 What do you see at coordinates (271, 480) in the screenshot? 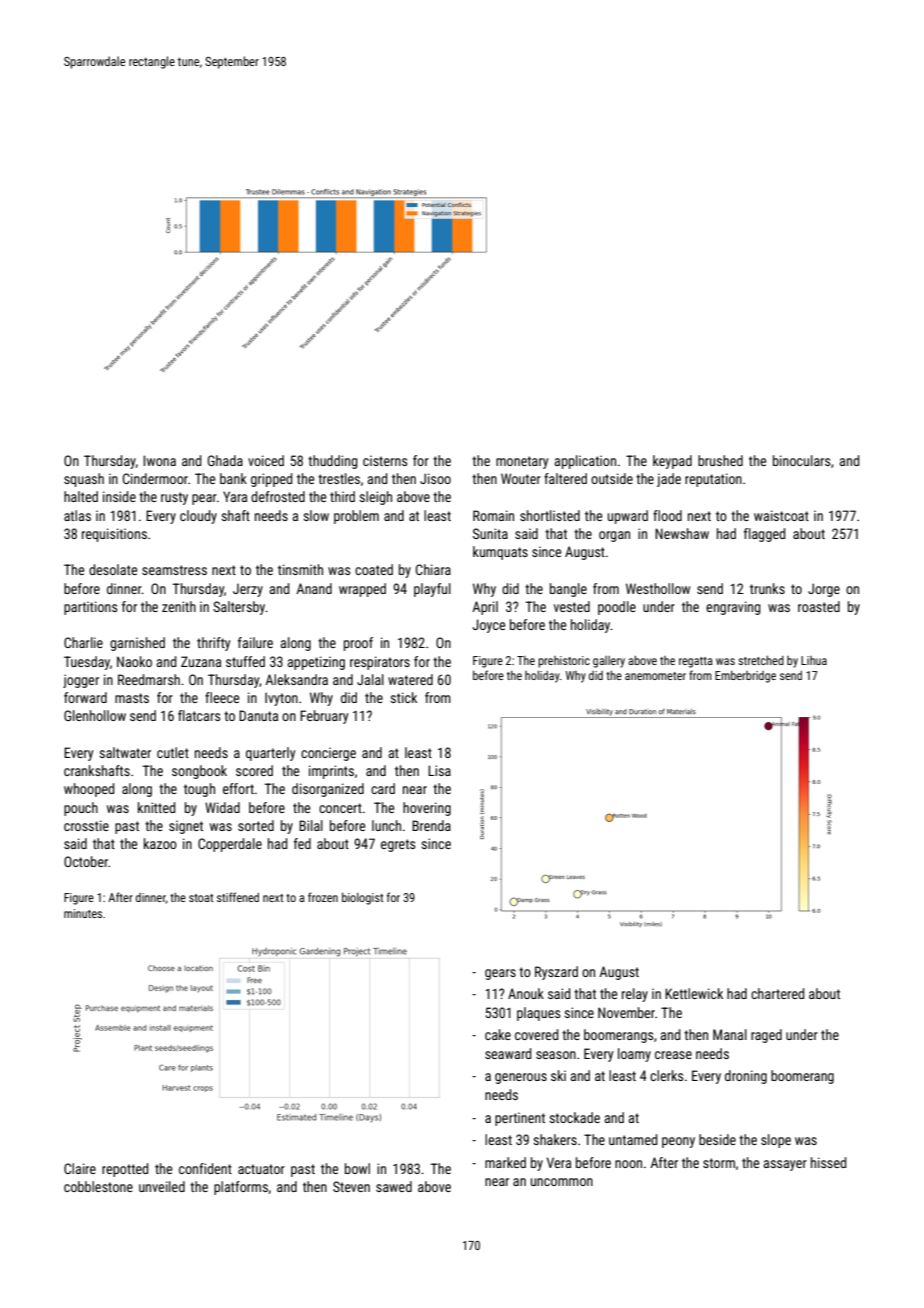
I see `gripped` at bounding box center [271, 480].
